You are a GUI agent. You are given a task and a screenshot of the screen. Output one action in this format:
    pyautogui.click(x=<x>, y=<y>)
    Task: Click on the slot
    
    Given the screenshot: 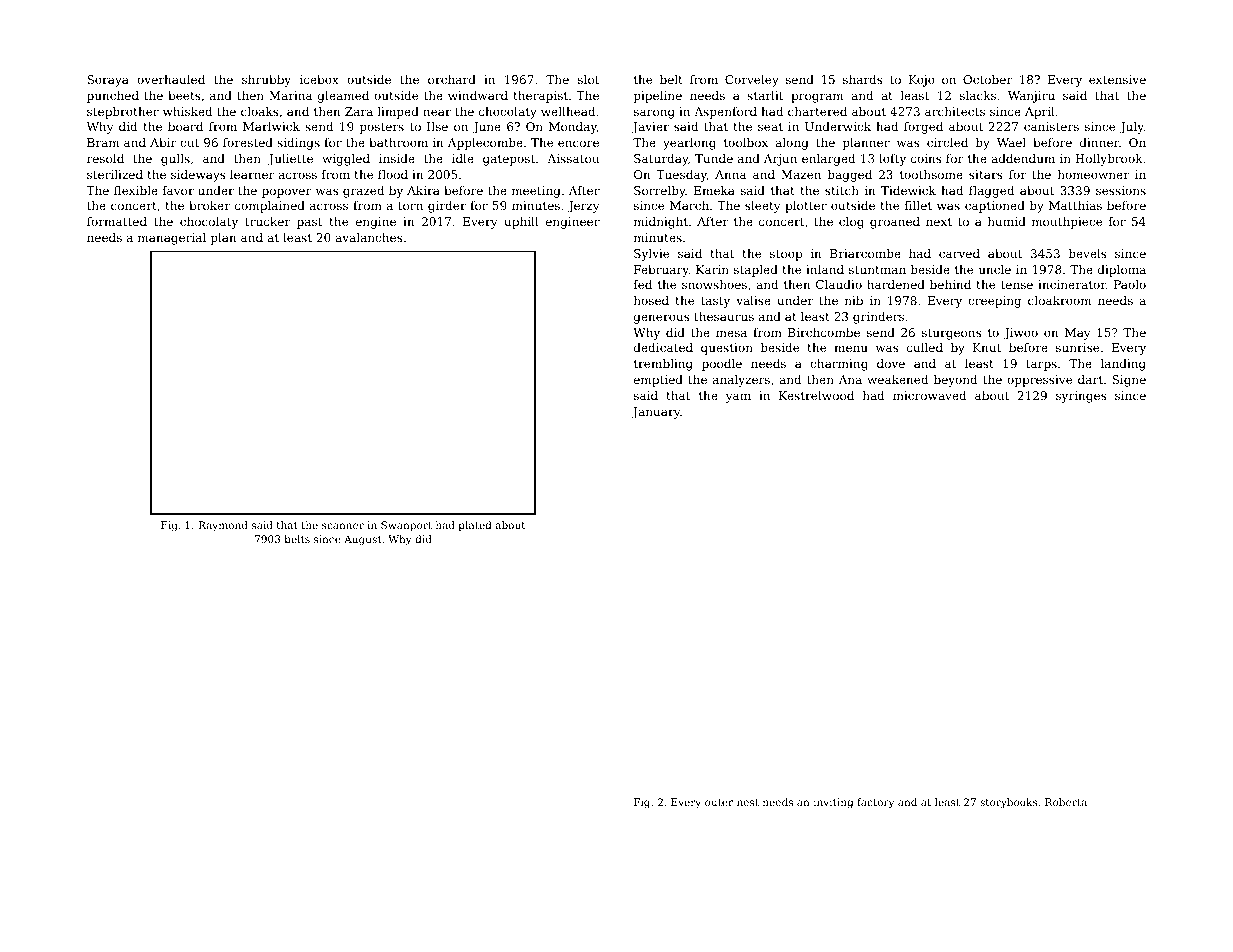 What is the action you would take?
    pyautogui.click(x=588, y=79)
